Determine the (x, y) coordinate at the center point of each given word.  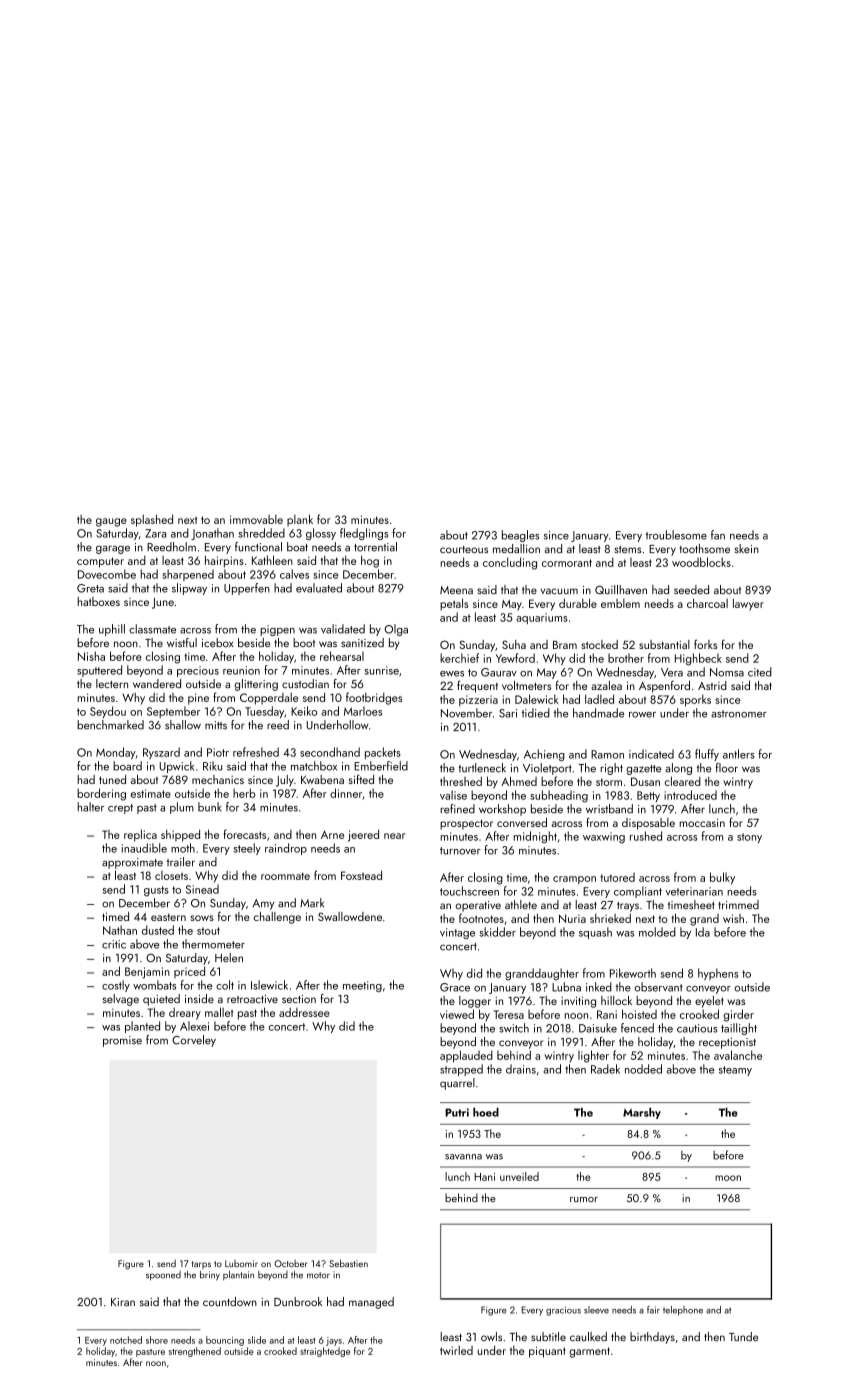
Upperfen (247, 589)
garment (589, 1352)
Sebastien (348, 1263)
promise (122, 1041)
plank (300, 520)
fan (718, 535)
